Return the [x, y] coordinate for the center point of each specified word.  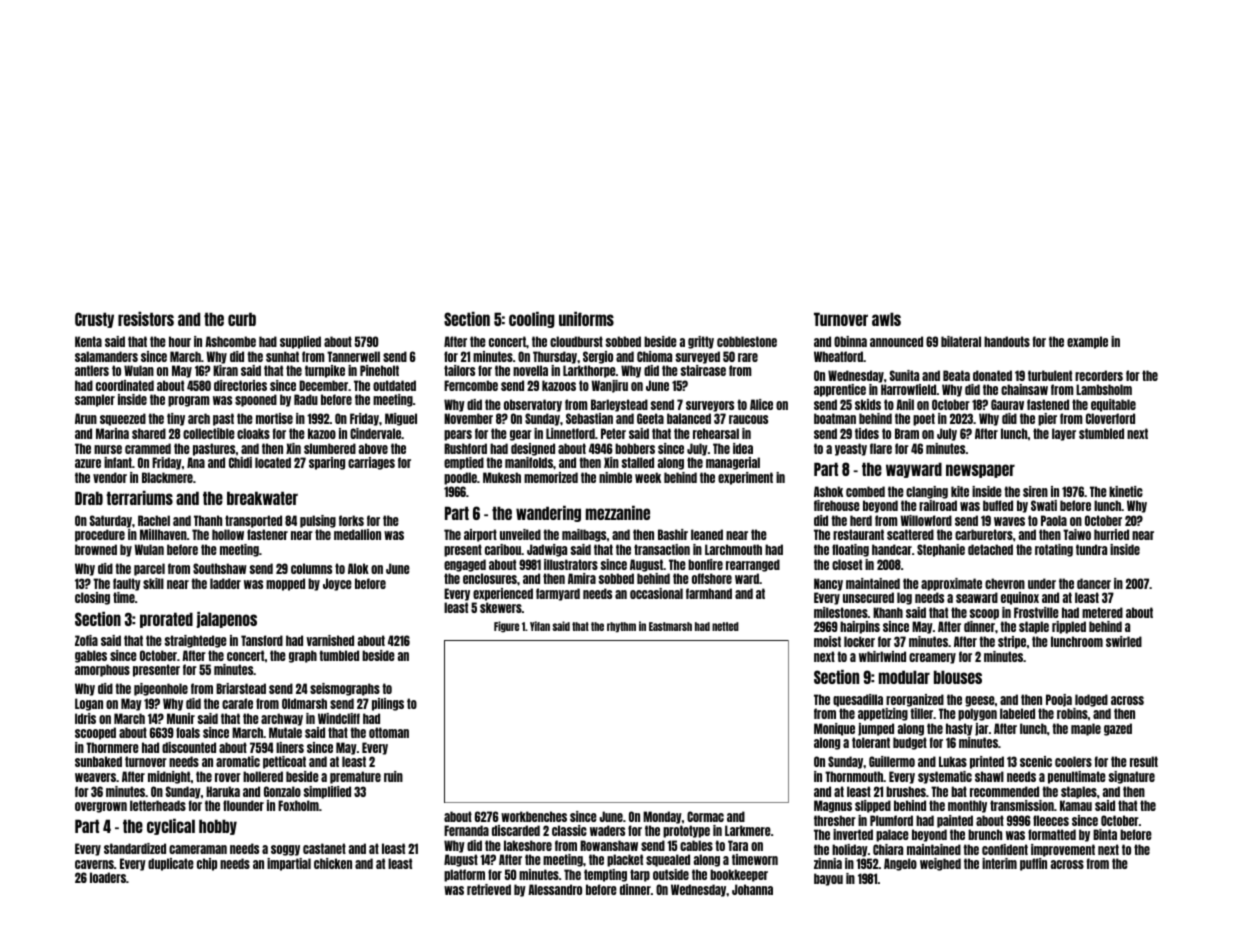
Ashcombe [230, 341]
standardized [135, 848]
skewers [501, 607]
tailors [459, 370]
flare [881, 448]
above [373, 448]
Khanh [888, 612]
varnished [330, 640]
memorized [551, 477]
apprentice [840, 390]
